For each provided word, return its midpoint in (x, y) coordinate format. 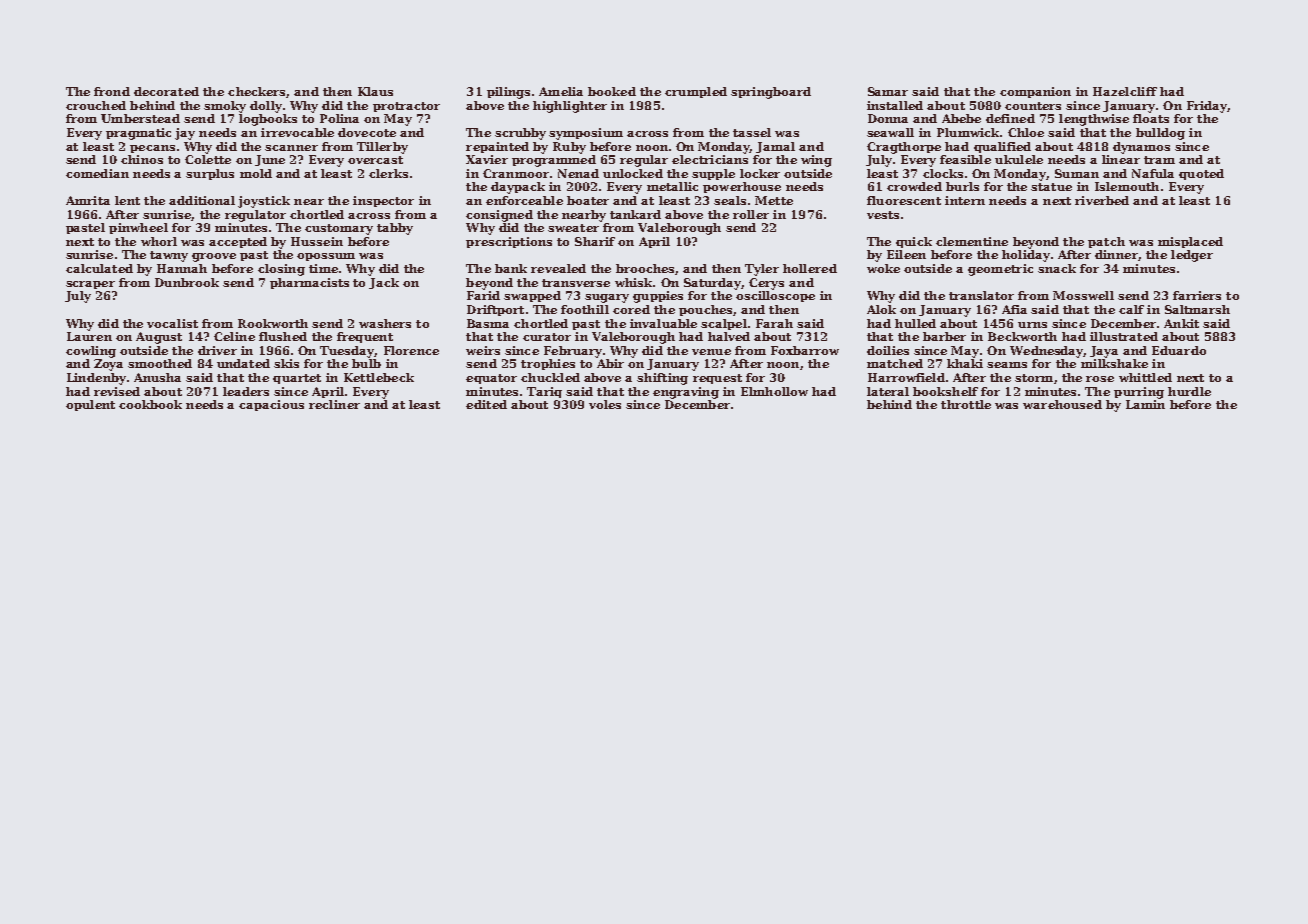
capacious (271, 405)
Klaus (375, 91)
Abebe (961, 118)
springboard (771, 93)
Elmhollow (774, 391)
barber (944, 336)
